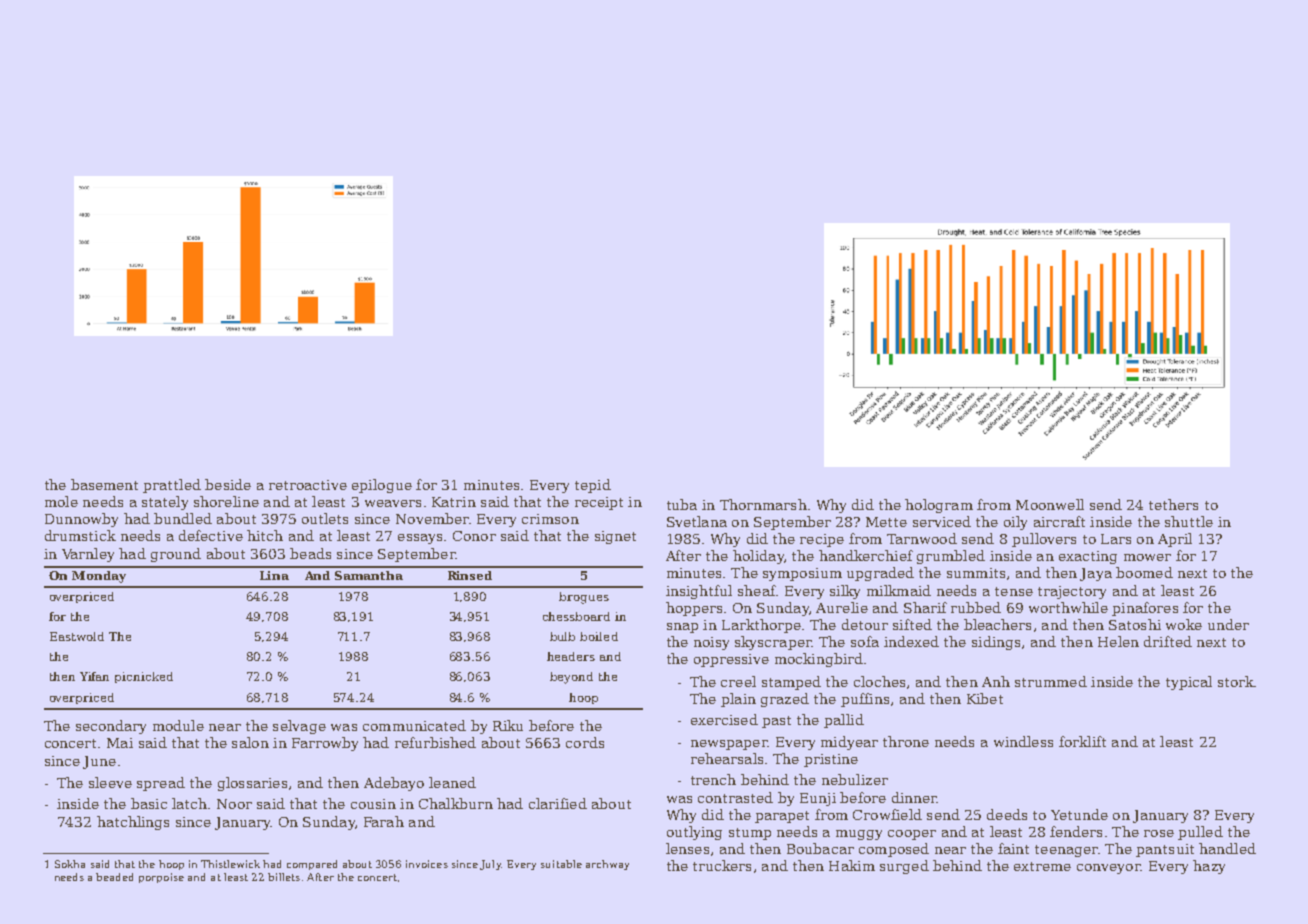 The height and width of the screenshot is (924, 1308). What do you see at coordinates (77, 636) in the screenshot?
I see `Eastwold` at bounding box center [77, 636].
